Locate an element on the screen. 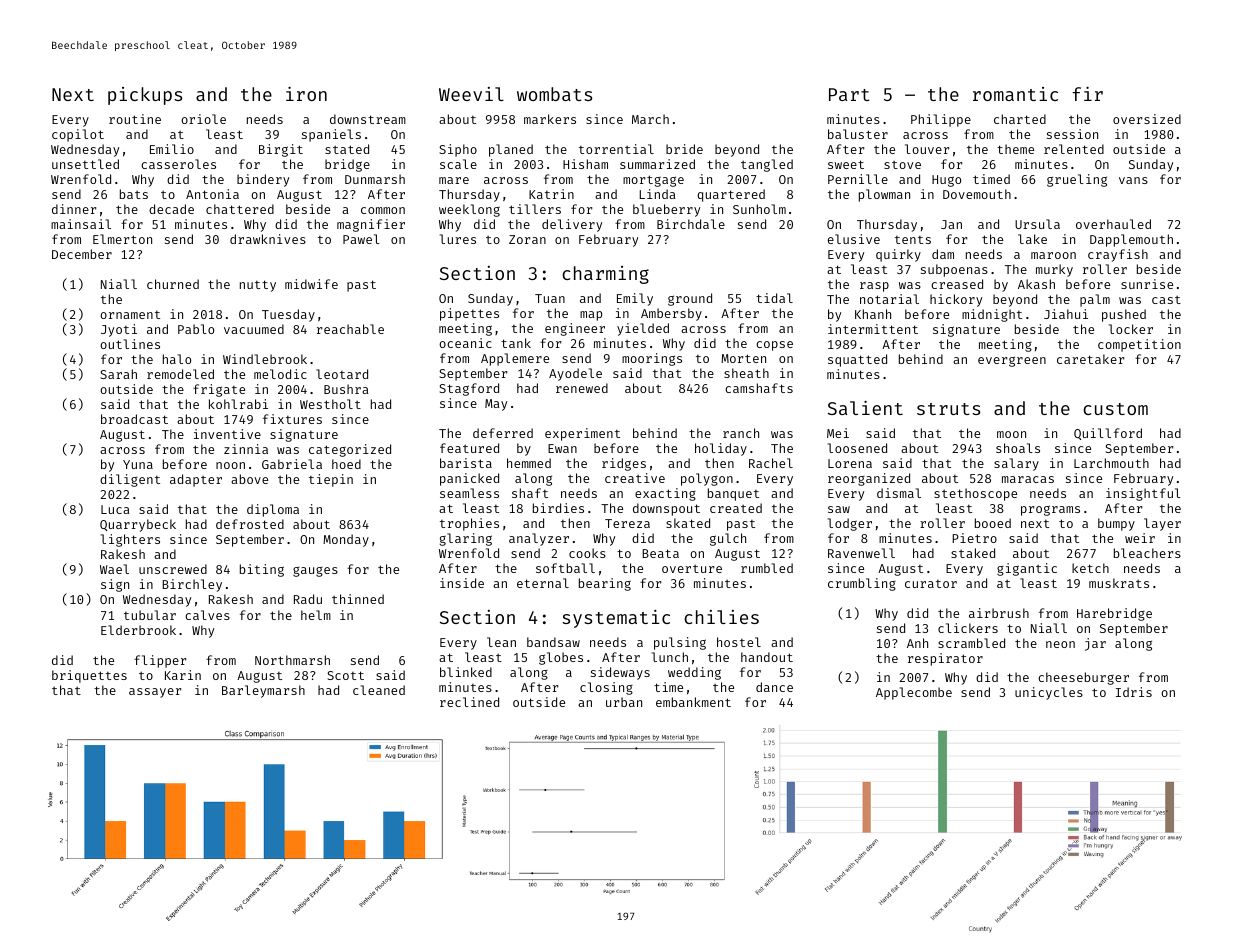 Image resolution: width=1233 pixels, height=952 pixels. Yuna is located at coordinates (138, 464).
